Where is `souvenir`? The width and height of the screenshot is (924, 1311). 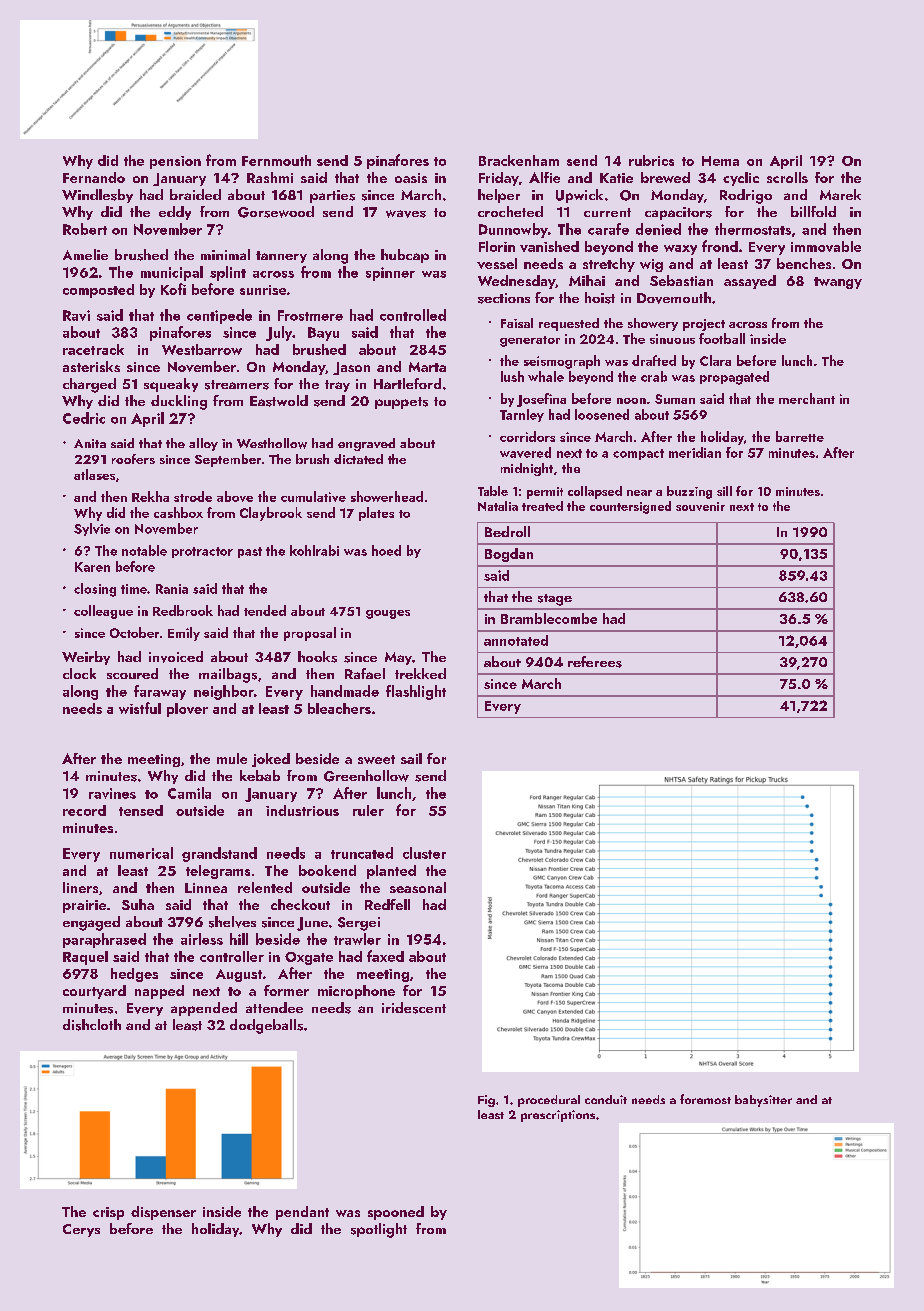 souvenir is located at coordinates (700, 506).
